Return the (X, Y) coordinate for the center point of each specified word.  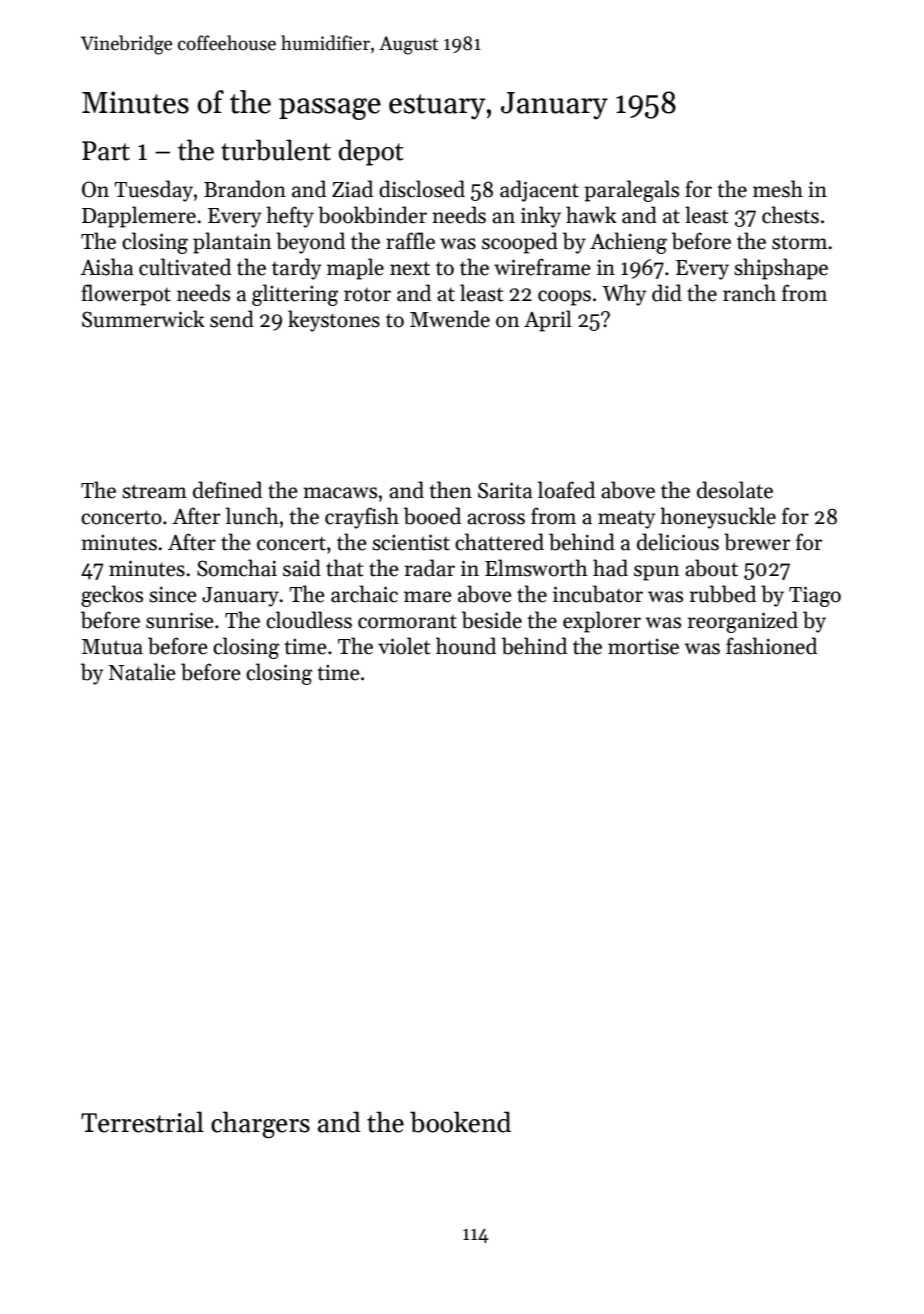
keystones (334, 321)
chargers (260, 1124)
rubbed (723, 594)
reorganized (743, 622)
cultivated (185, 267)
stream (154, 491)
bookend (460, 1122)
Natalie (142, 672)
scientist (411, 542)
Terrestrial (142, 1122)
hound (466, 646)
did (667, 293)
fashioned (771, 646)
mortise (643, 647)
